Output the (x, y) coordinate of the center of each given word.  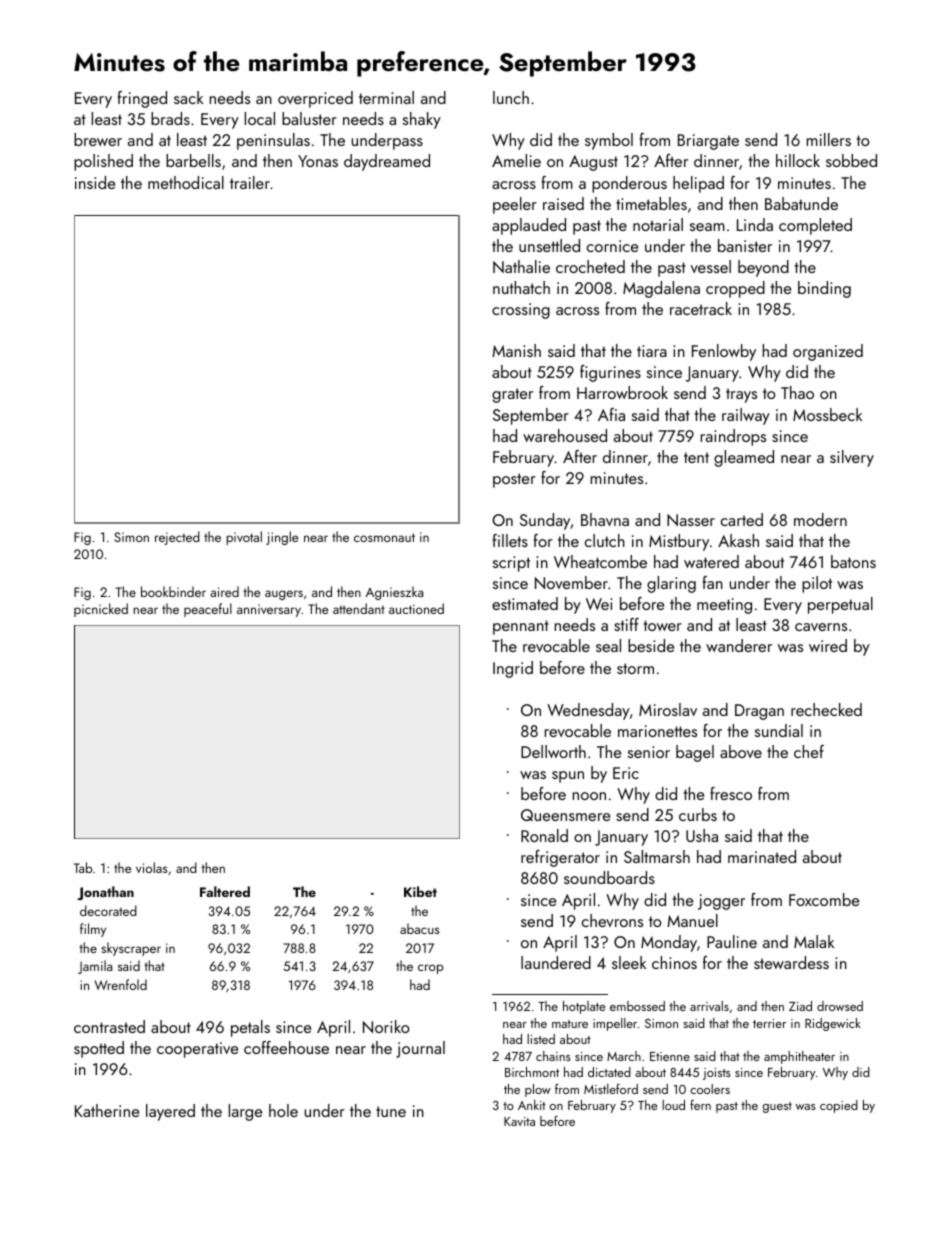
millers (829, 139)
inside (95, 182)
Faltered (225, 891)
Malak (814, 941)
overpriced (315, 99)
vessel (711, 266)
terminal (386, 97)
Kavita (519, 1121)
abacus (419, 928)
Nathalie (521, 266)
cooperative (197, 1050)
